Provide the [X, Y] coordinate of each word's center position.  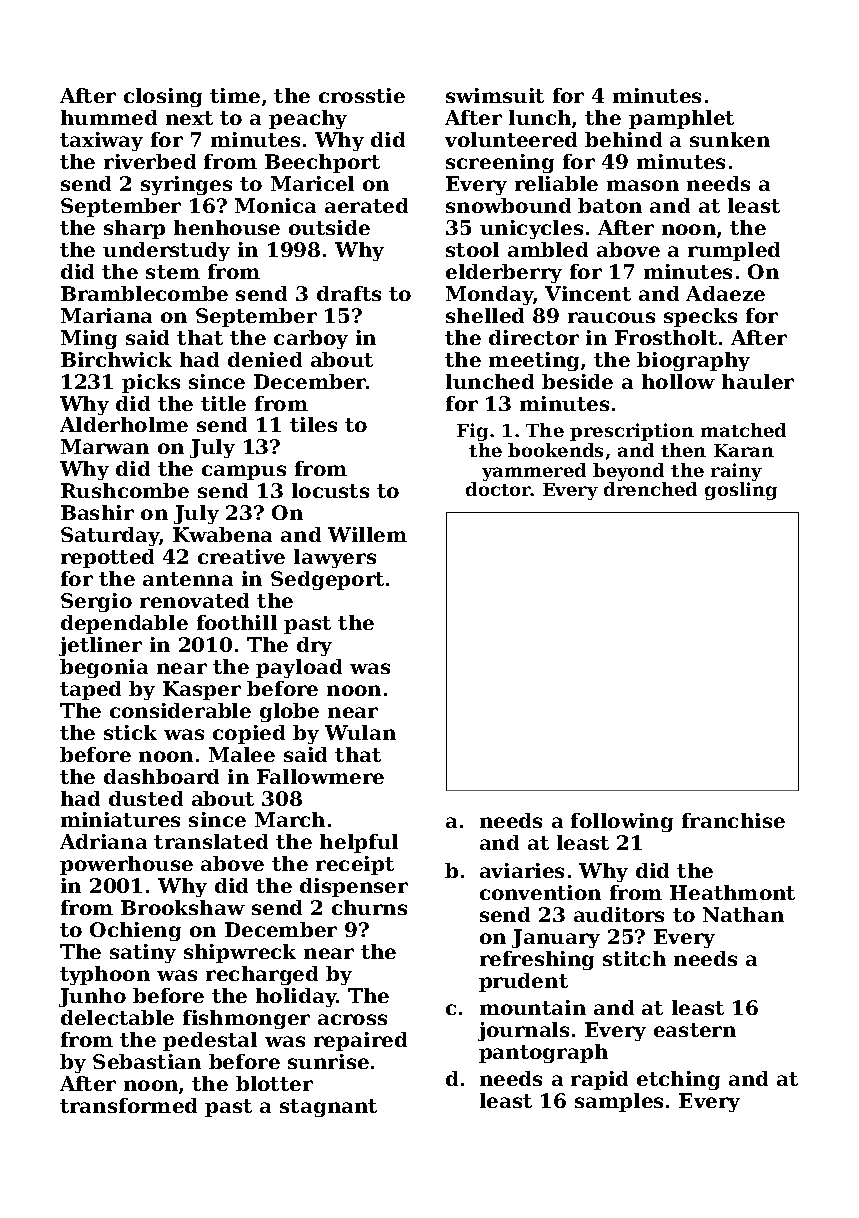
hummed [109, 117]
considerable [180, 710]
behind [623, 139]
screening [500, 163]
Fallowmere [320, 776]
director [534, 337]
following [622, 822]
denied [265, 359]
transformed [128, 1105]
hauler [758, 381]
